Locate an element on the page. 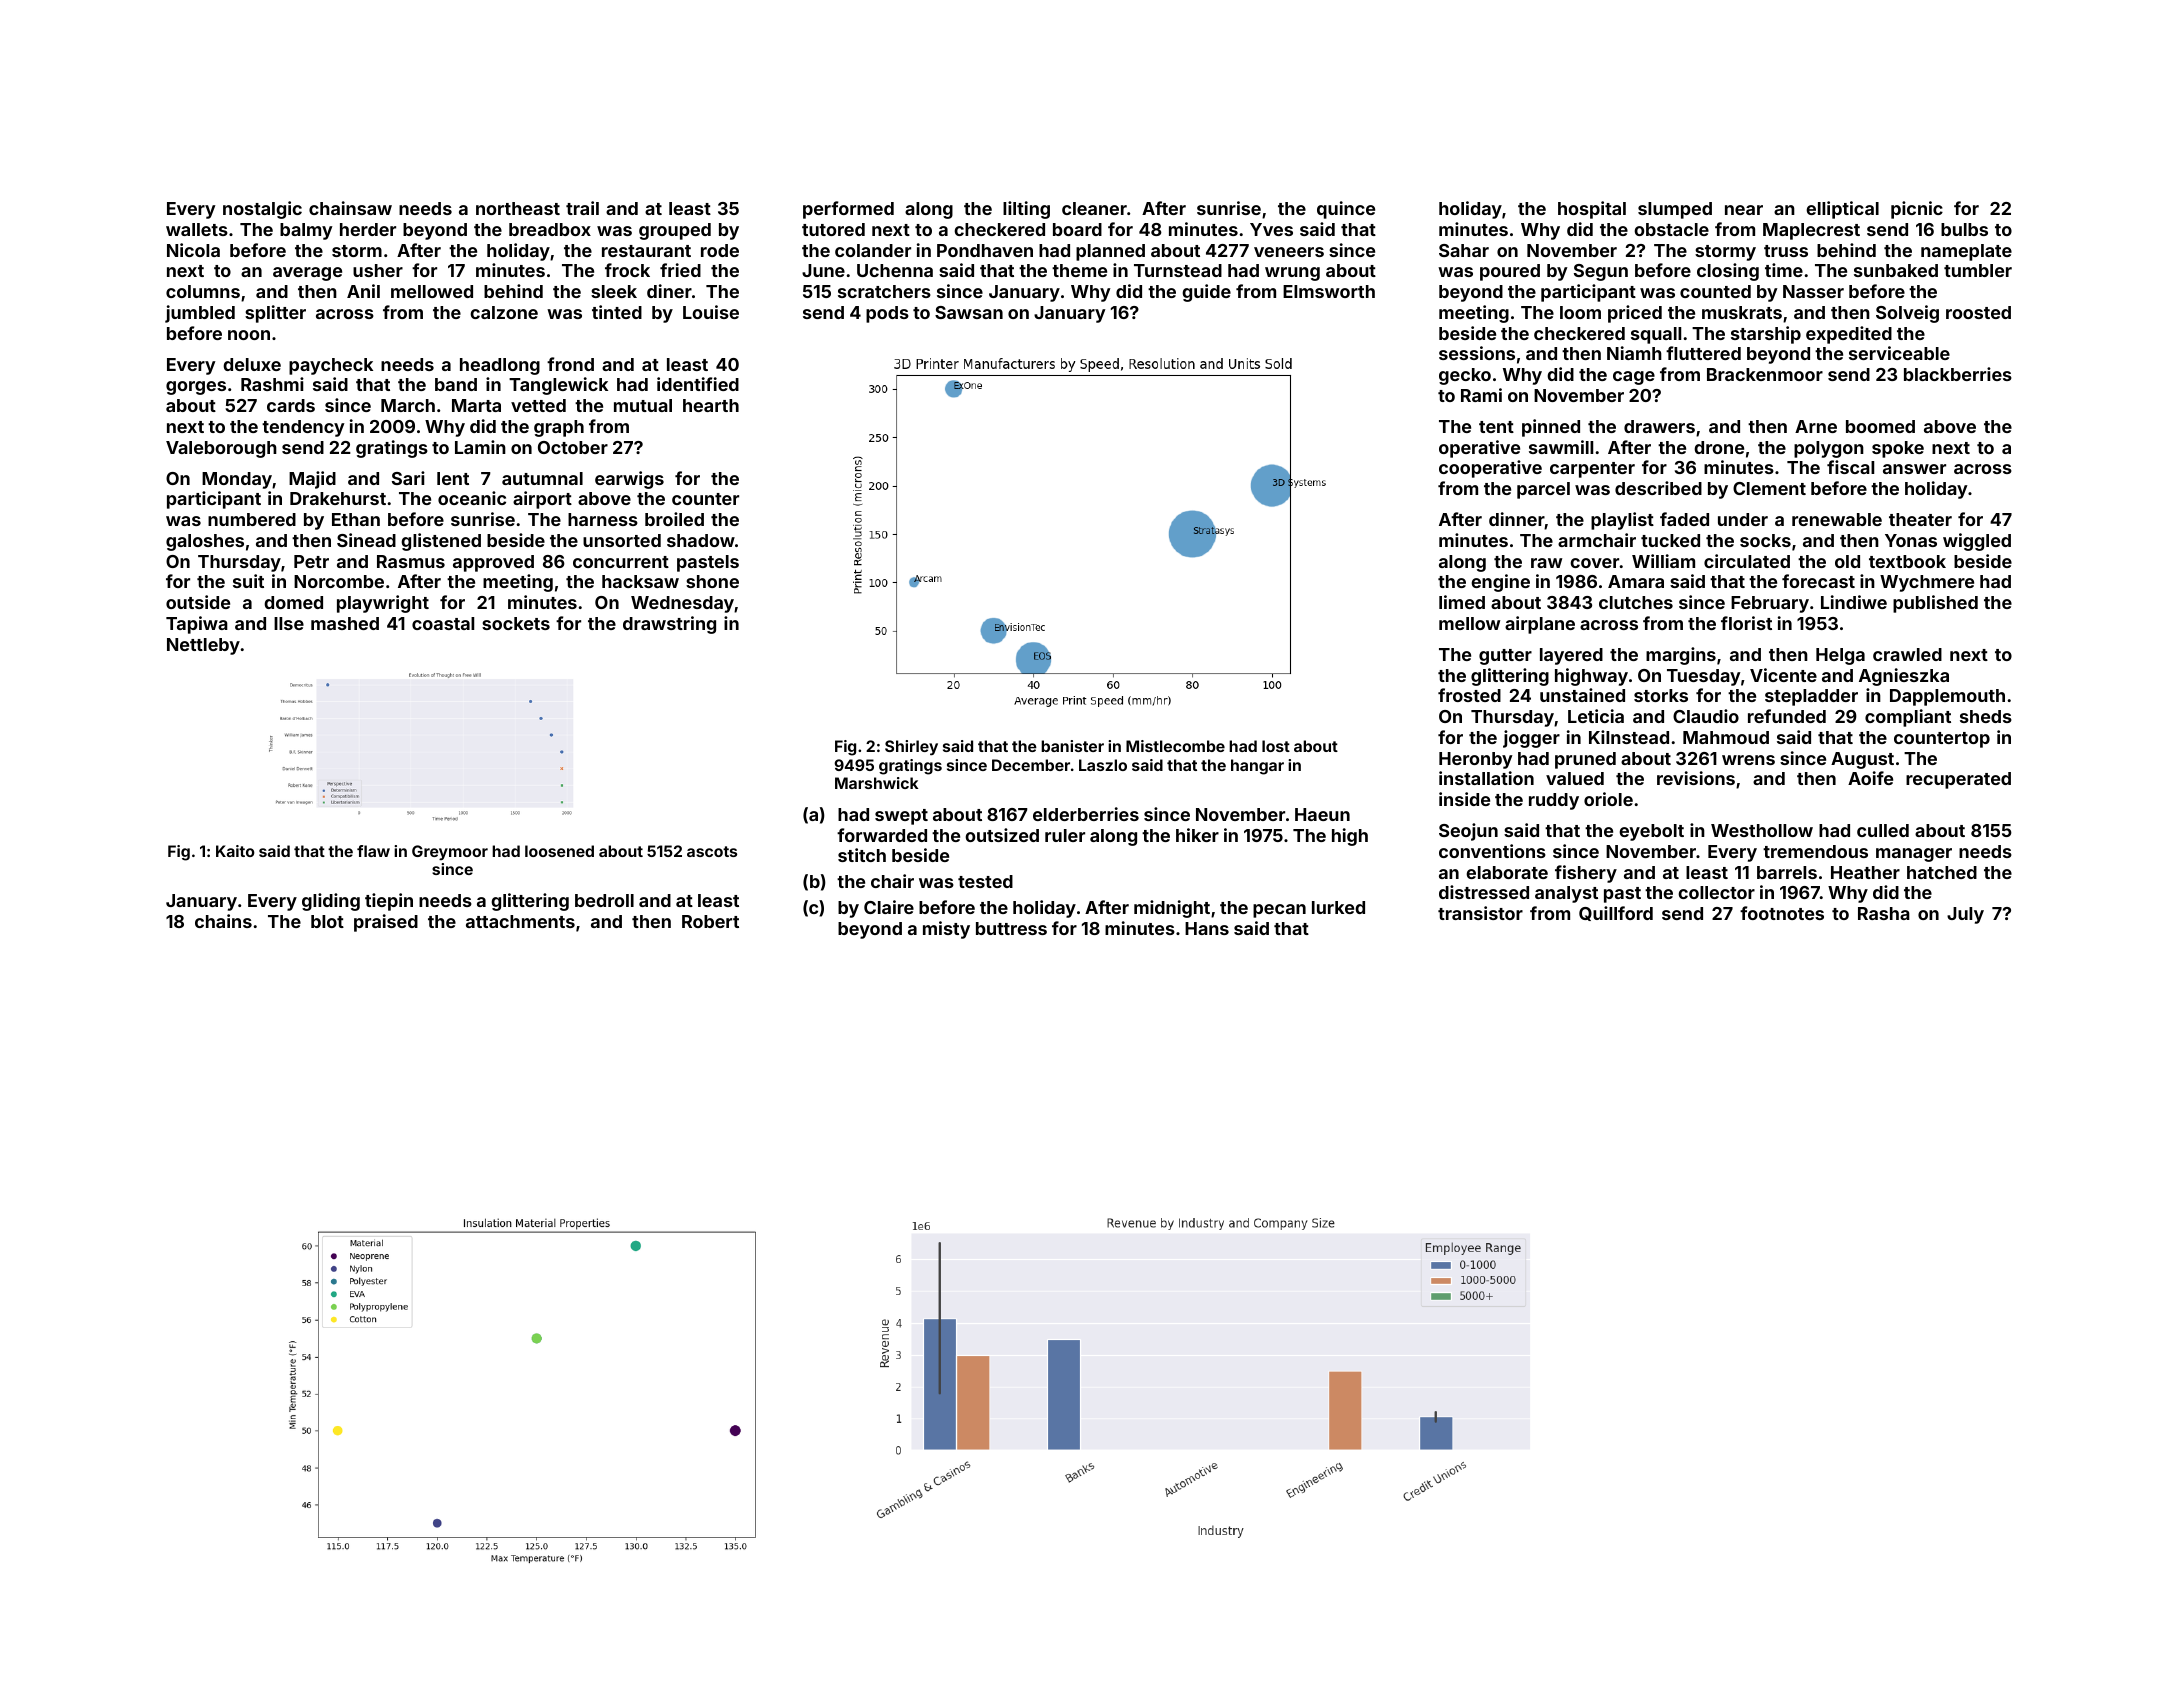  attachments is located at coordinates (520, 921).
